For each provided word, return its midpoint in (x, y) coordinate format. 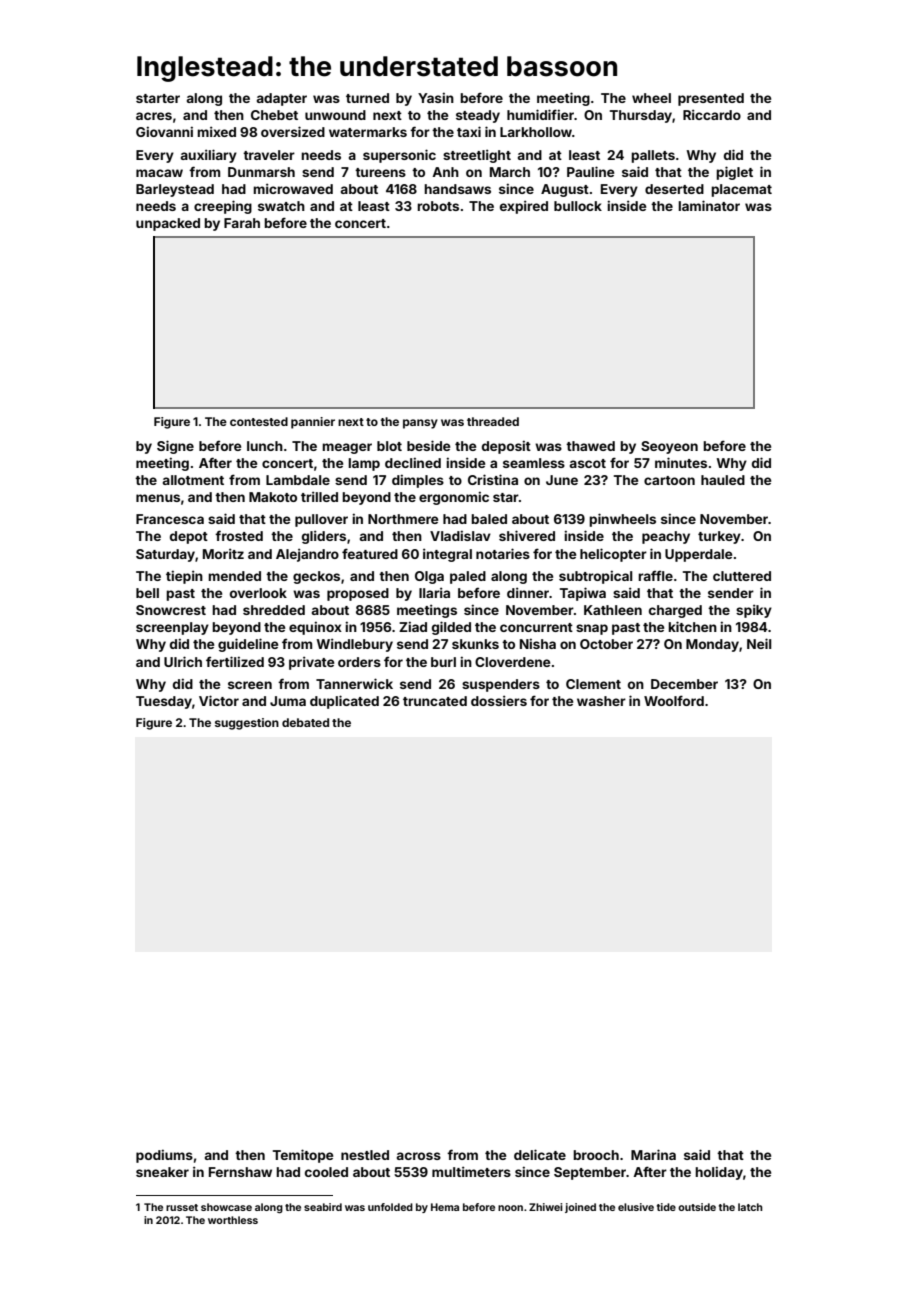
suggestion (247, 724)
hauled (723, 480)
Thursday (641, 116)
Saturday (165, 555)
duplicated (344, 702)
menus (158, 498)
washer (601, 701)
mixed (216, 131)
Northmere (403, 519)
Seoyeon (669, 447)
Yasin (436, 97)
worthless (233, 1220)
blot (389, 446)
